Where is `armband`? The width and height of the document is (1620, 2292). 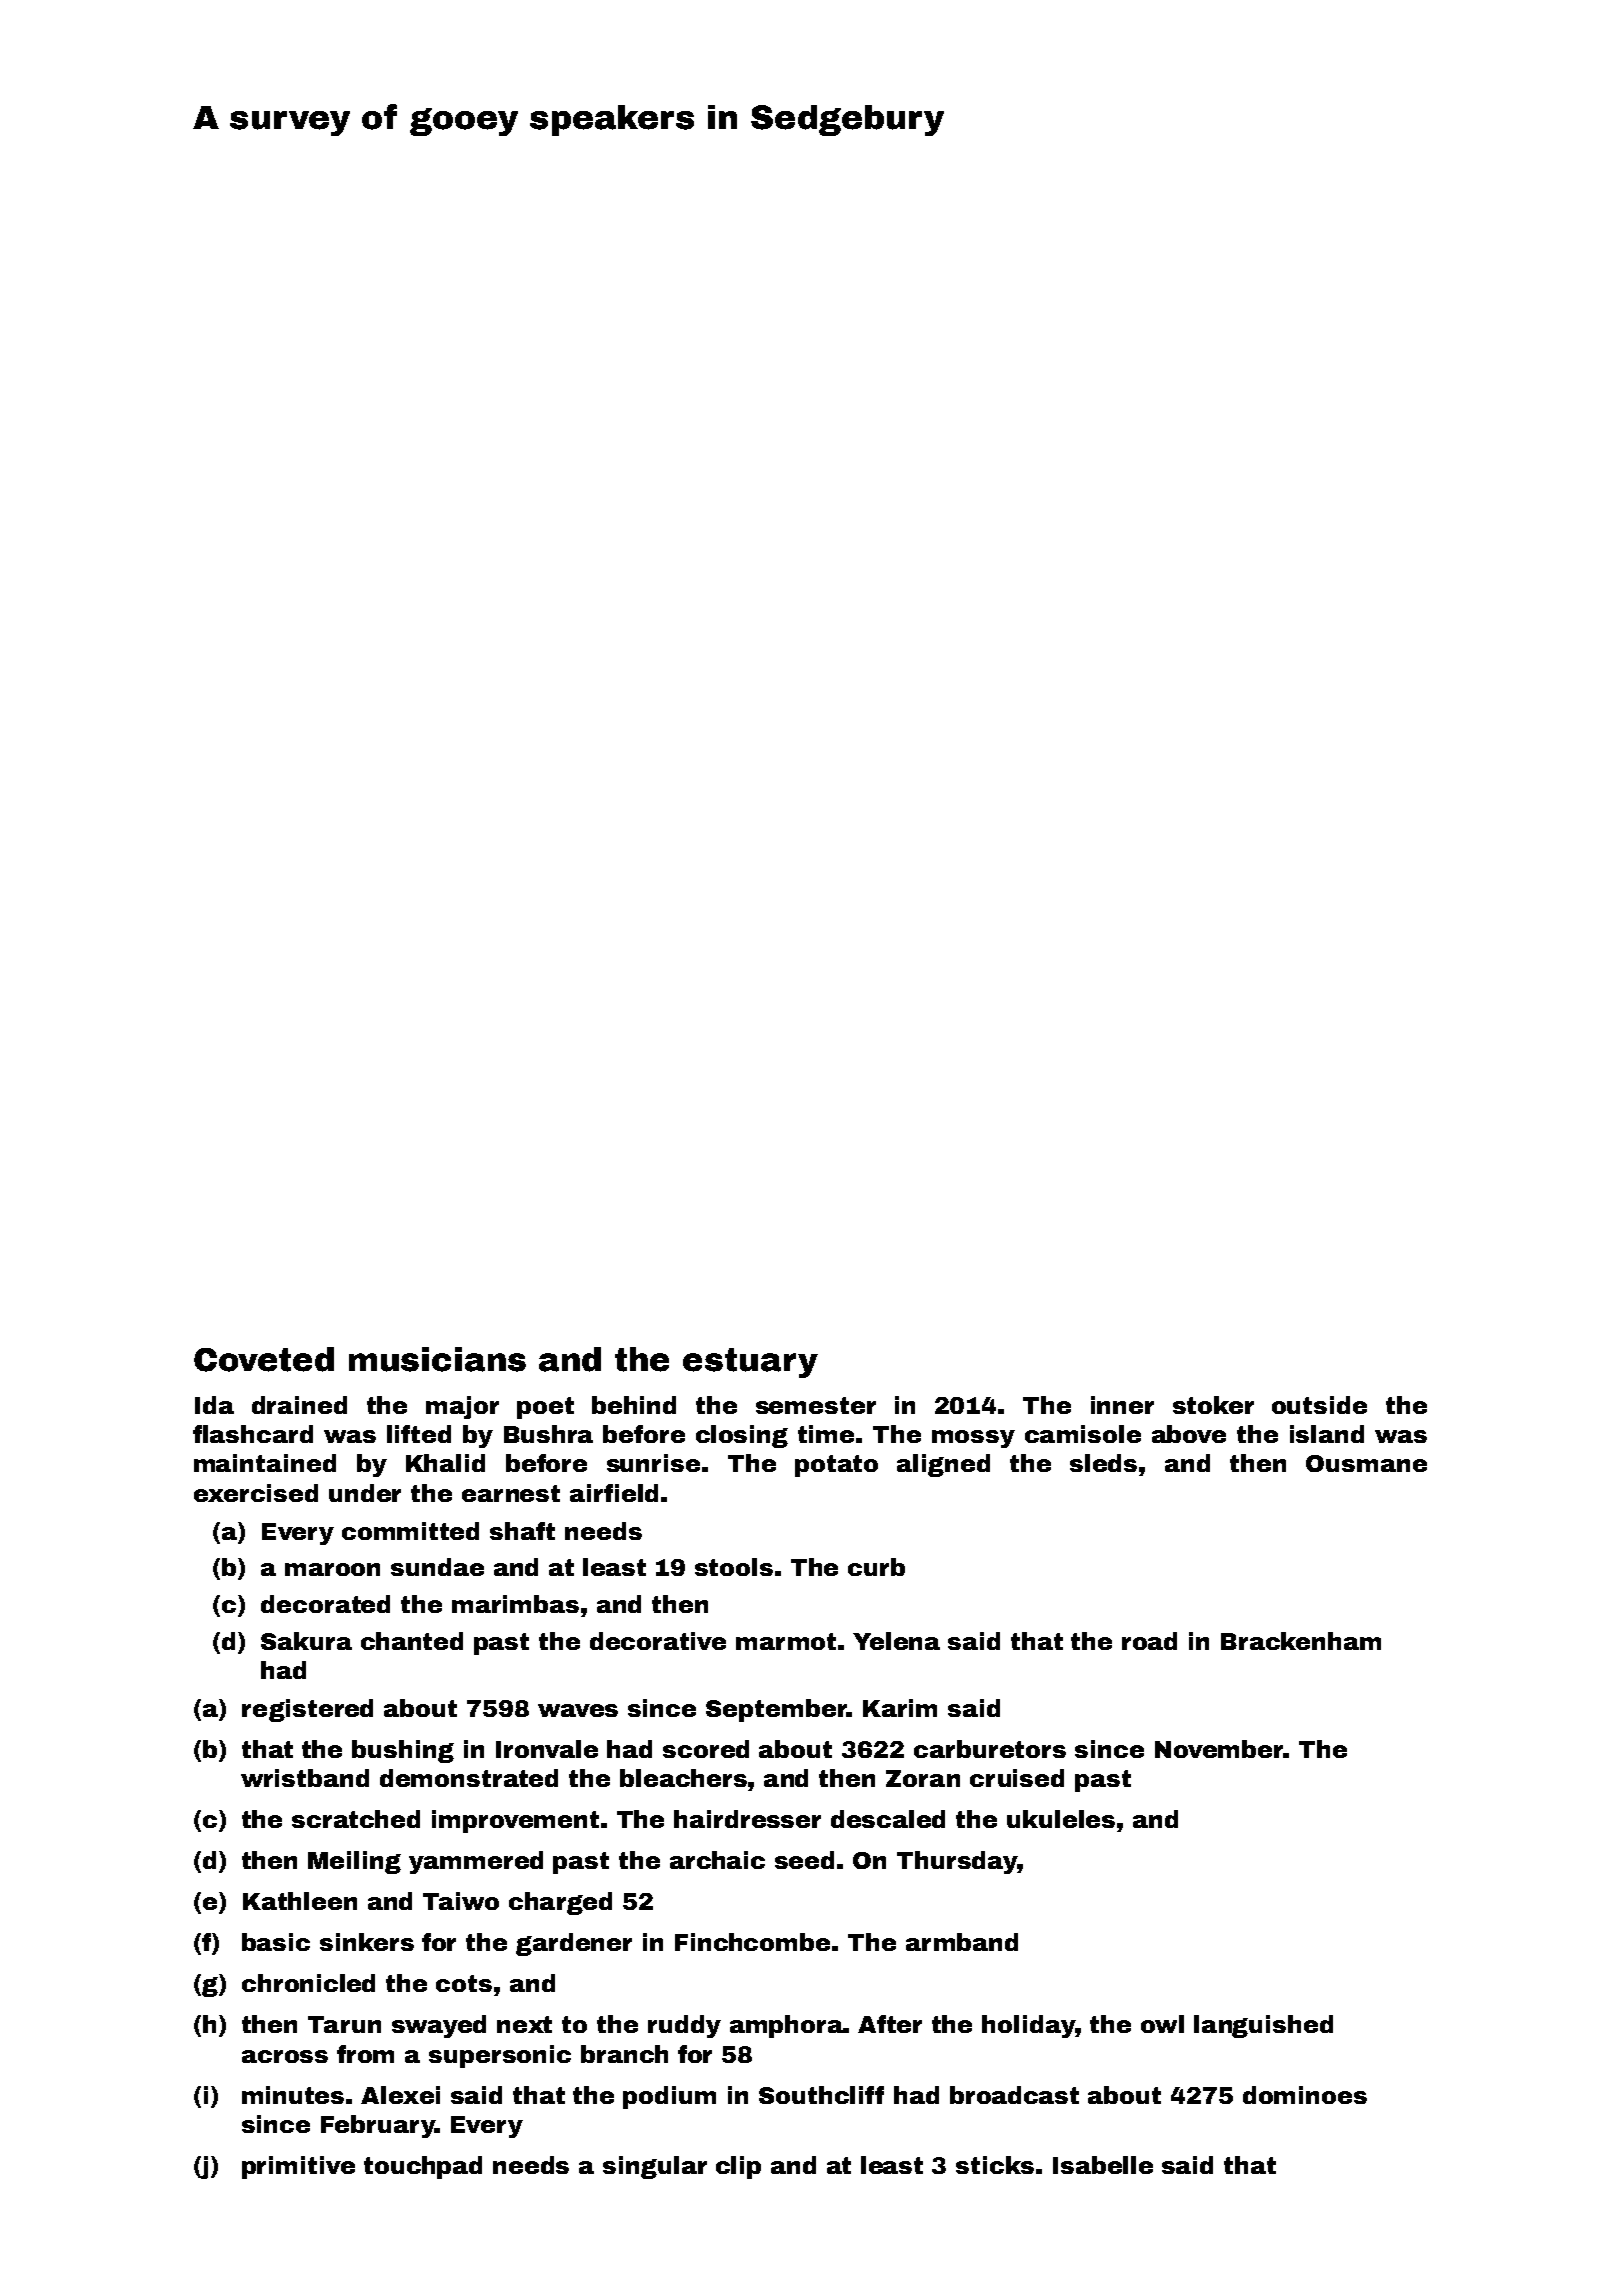
armband is located at coordinates (962, 1942).
